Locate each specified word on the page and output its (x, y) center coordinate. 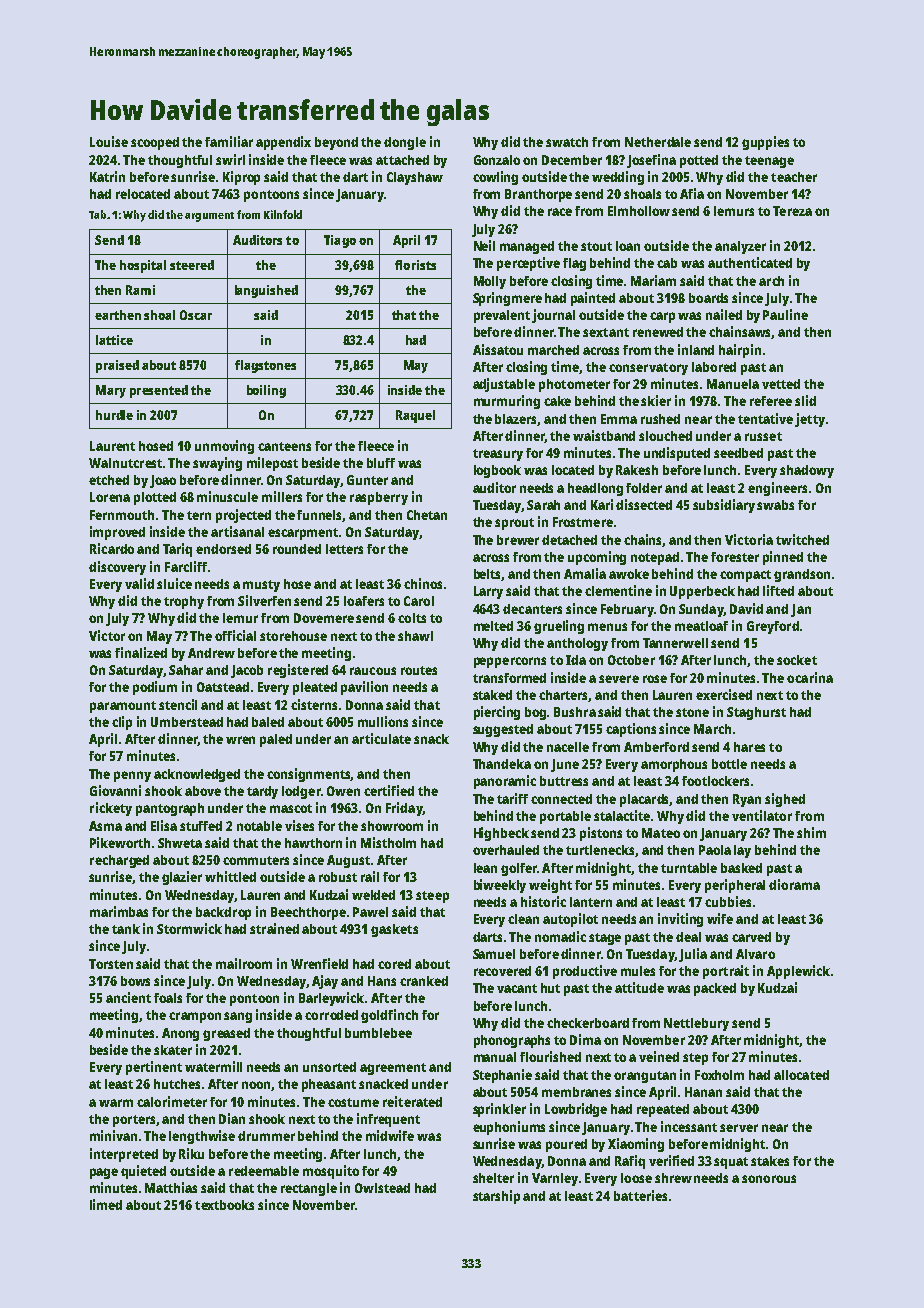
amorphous (674, 765)
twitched (802, 539)
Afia (692, 193)
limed (106, 1204)
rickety (111, 809)
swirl (230, 159)
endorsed (223, 549)
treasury (498, 455)
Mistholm (388, 842)
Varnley (555, 1179)
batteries (640, 1195)
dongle (405, 143)
